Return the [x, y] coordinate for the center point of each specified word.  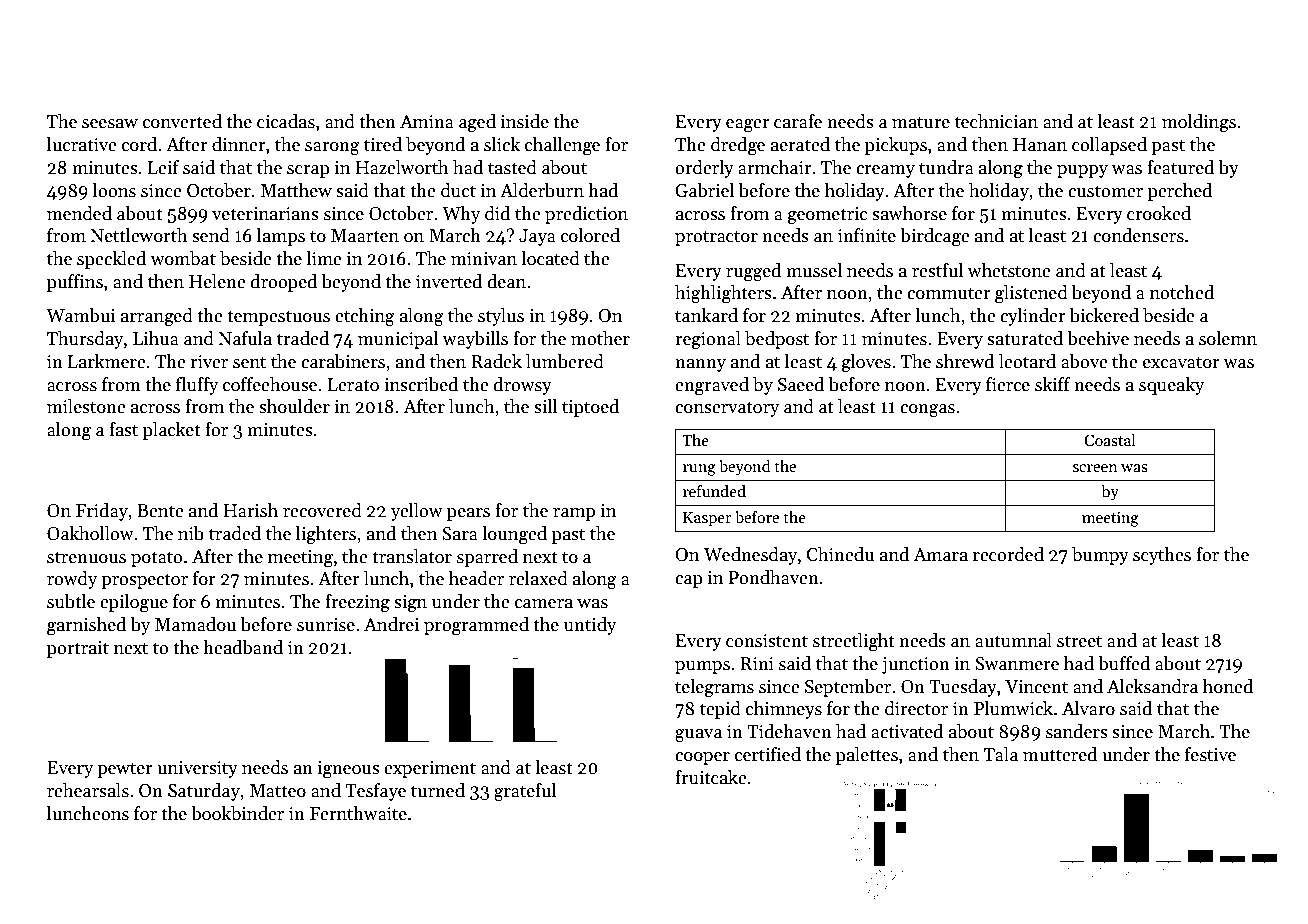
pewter [125, 770]
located [550, 258]
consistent [767, 641]
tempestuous [278, 318]
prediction [586, 215]
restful [937, 270]
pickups [896, 146]
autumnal [1013, 640]
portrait [78, 649]
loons [114, 190]
